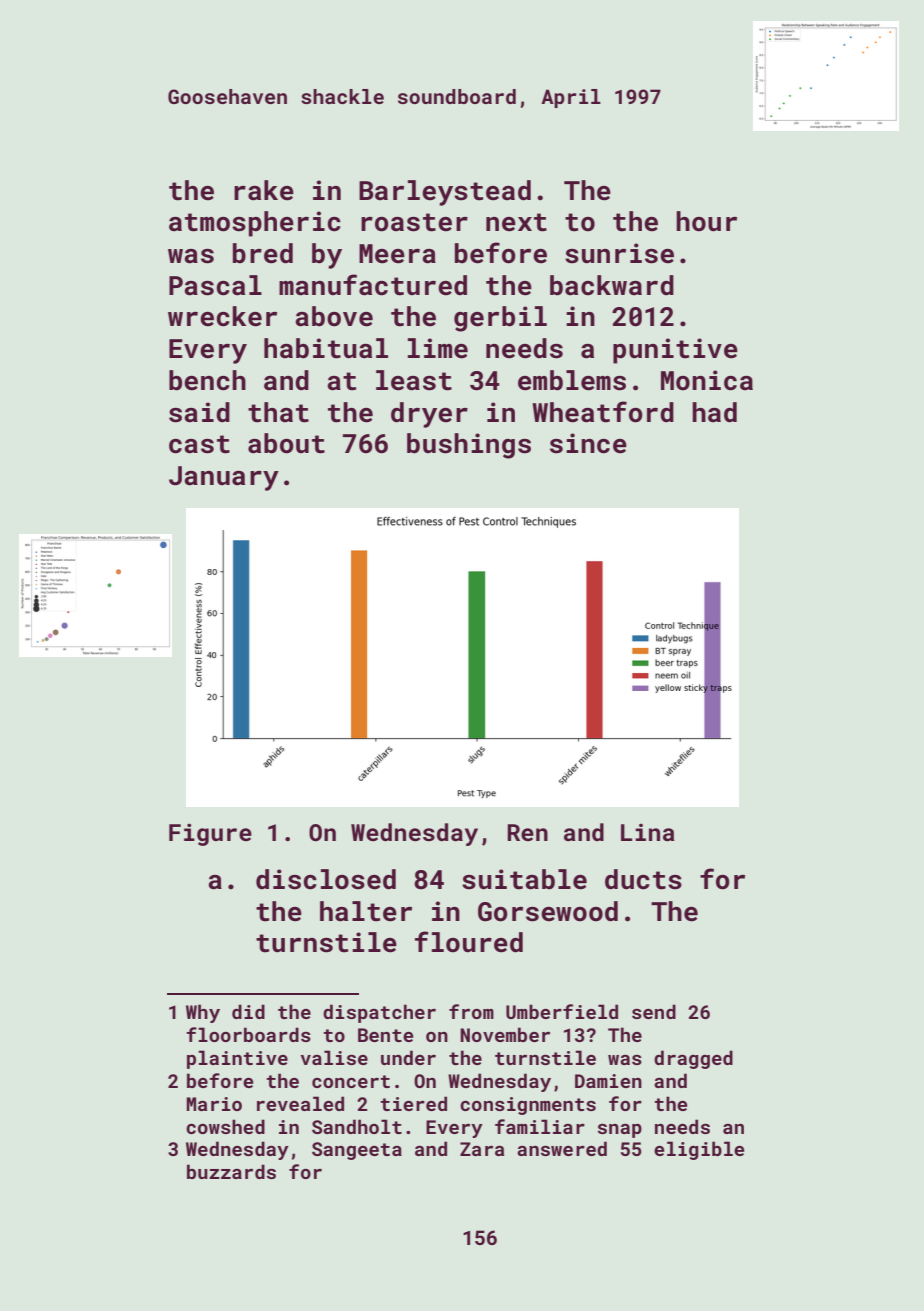 Image resolution: width=924 pixels, height=1311 pixels. Describe the element at coordinates (199, 444) in the image. I see `cast` at that location.
